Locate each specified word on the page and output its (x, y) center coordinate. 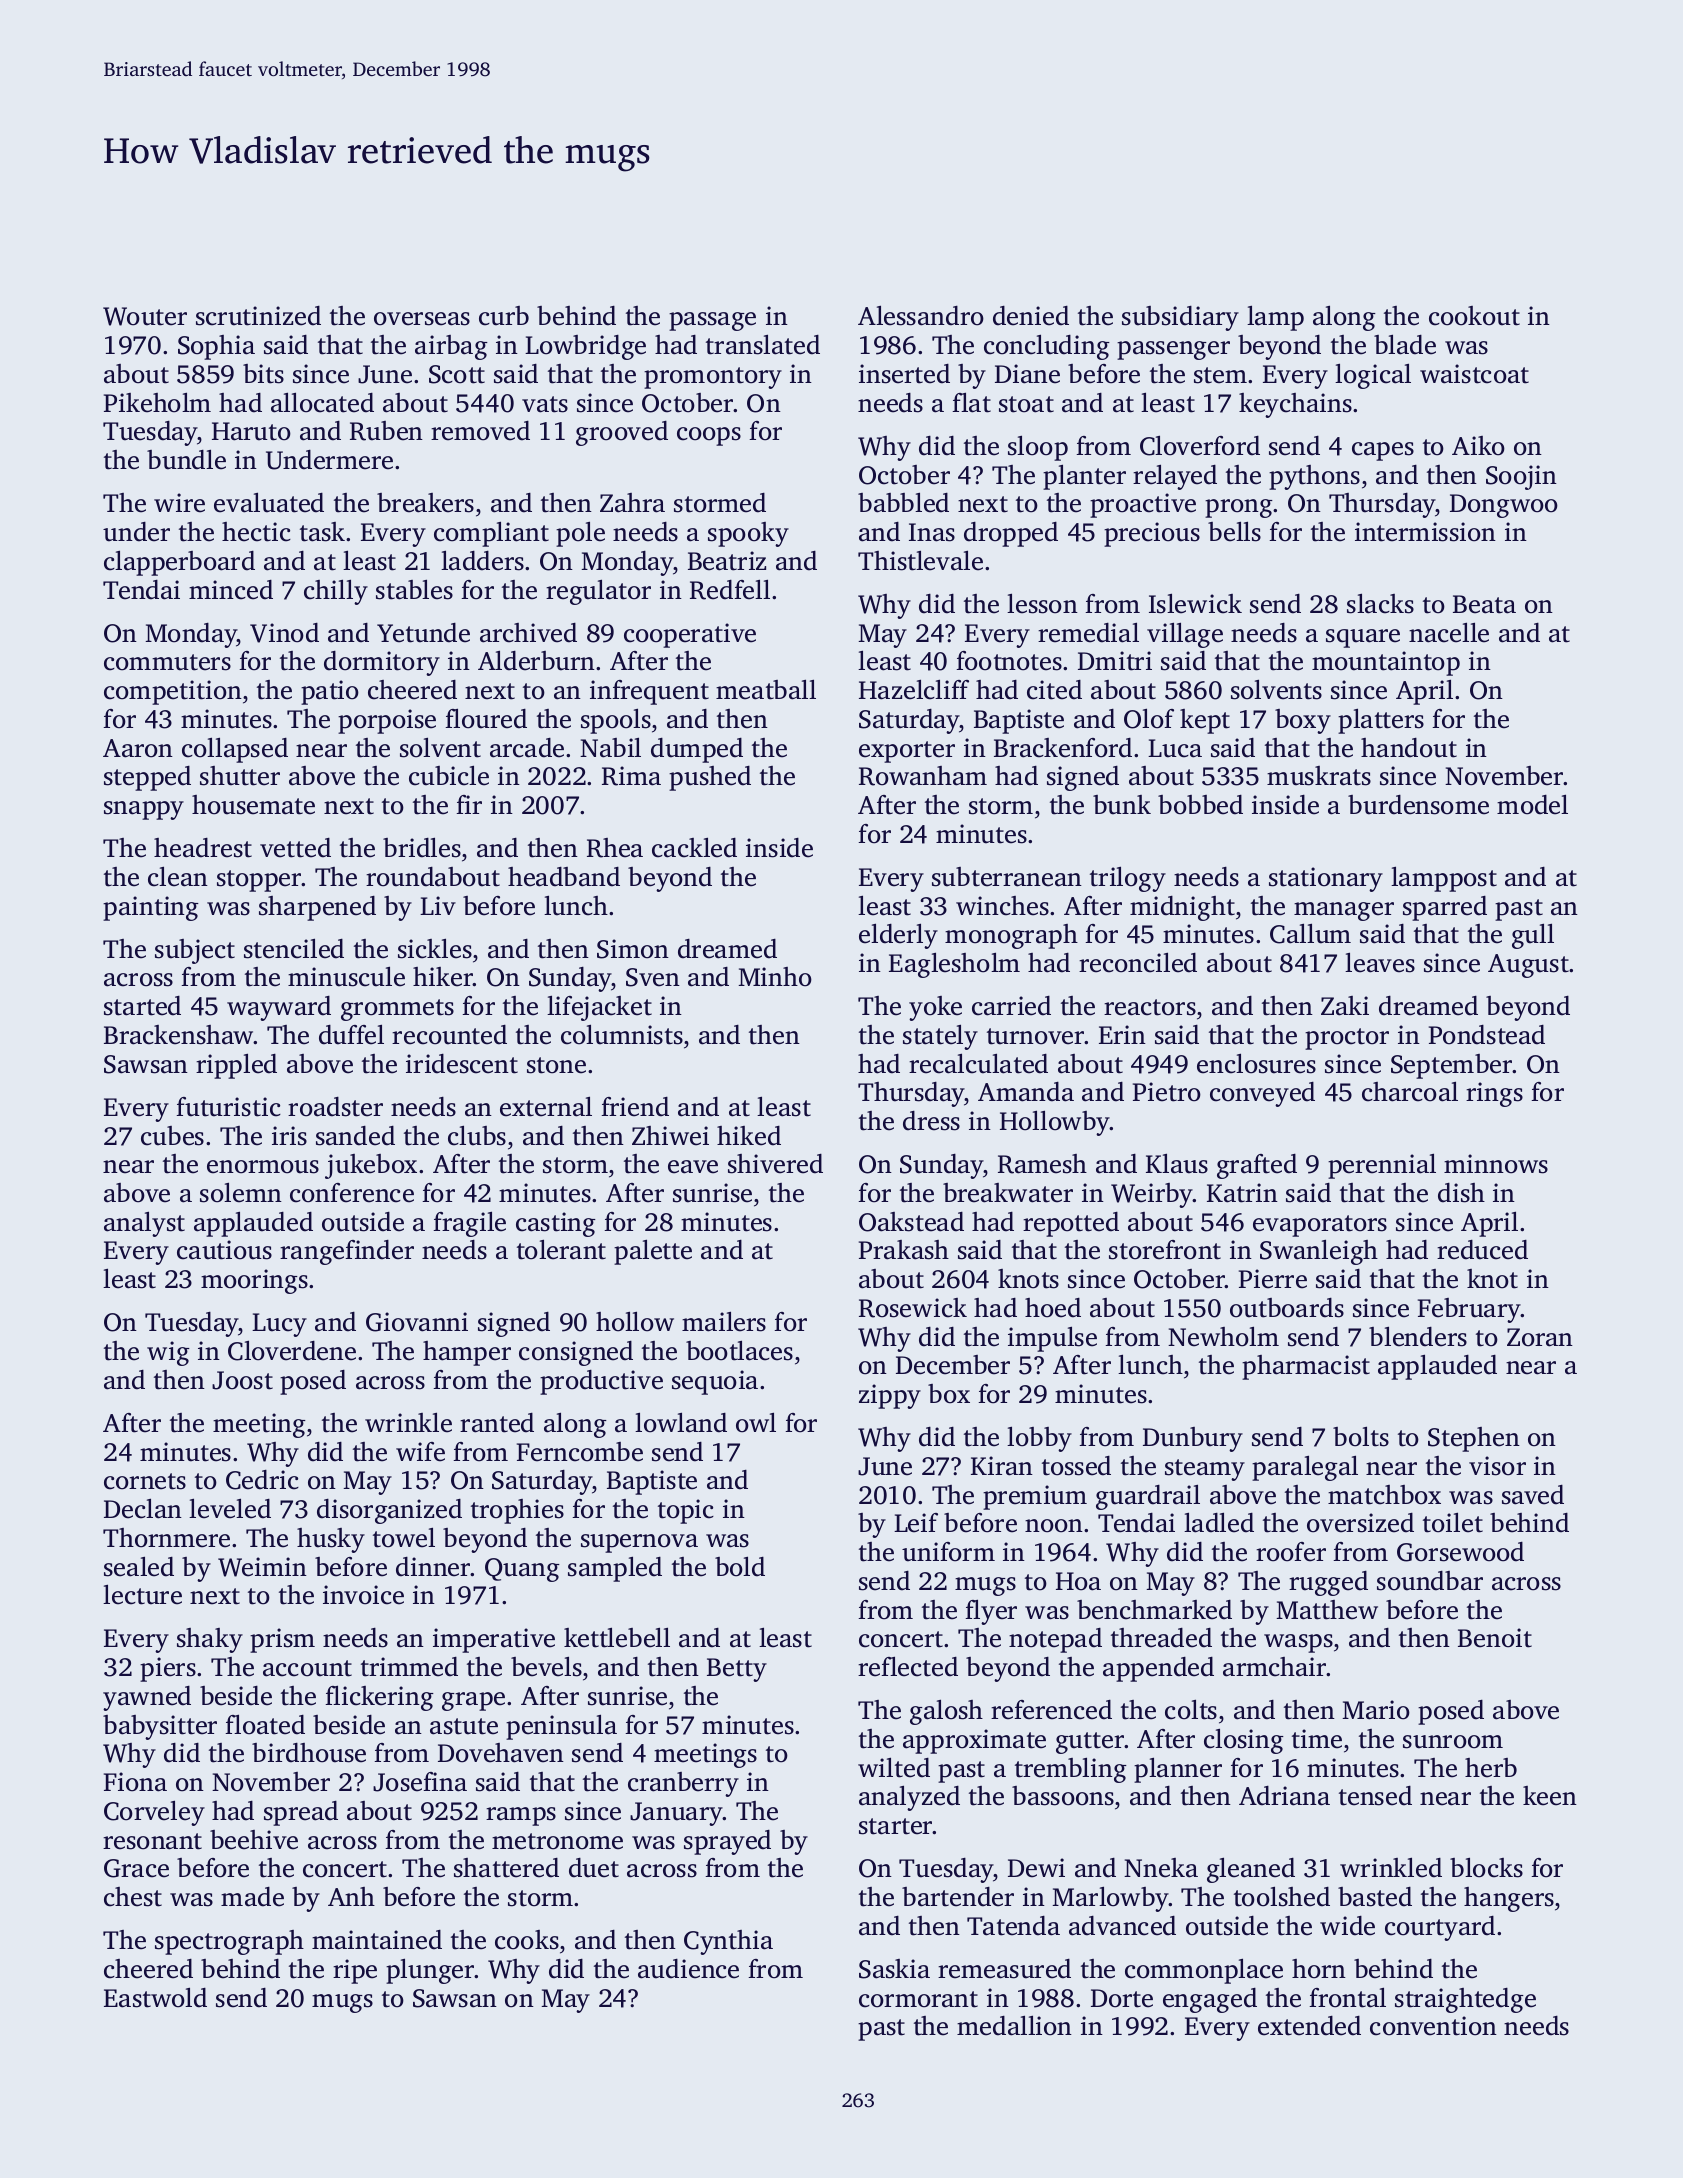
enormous (263, 1167)
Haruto (251, 431)
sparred (1445, 908)
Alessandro (921, 316)
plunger (430, 1971)
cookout (1474, 316)
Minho (775, 977)
